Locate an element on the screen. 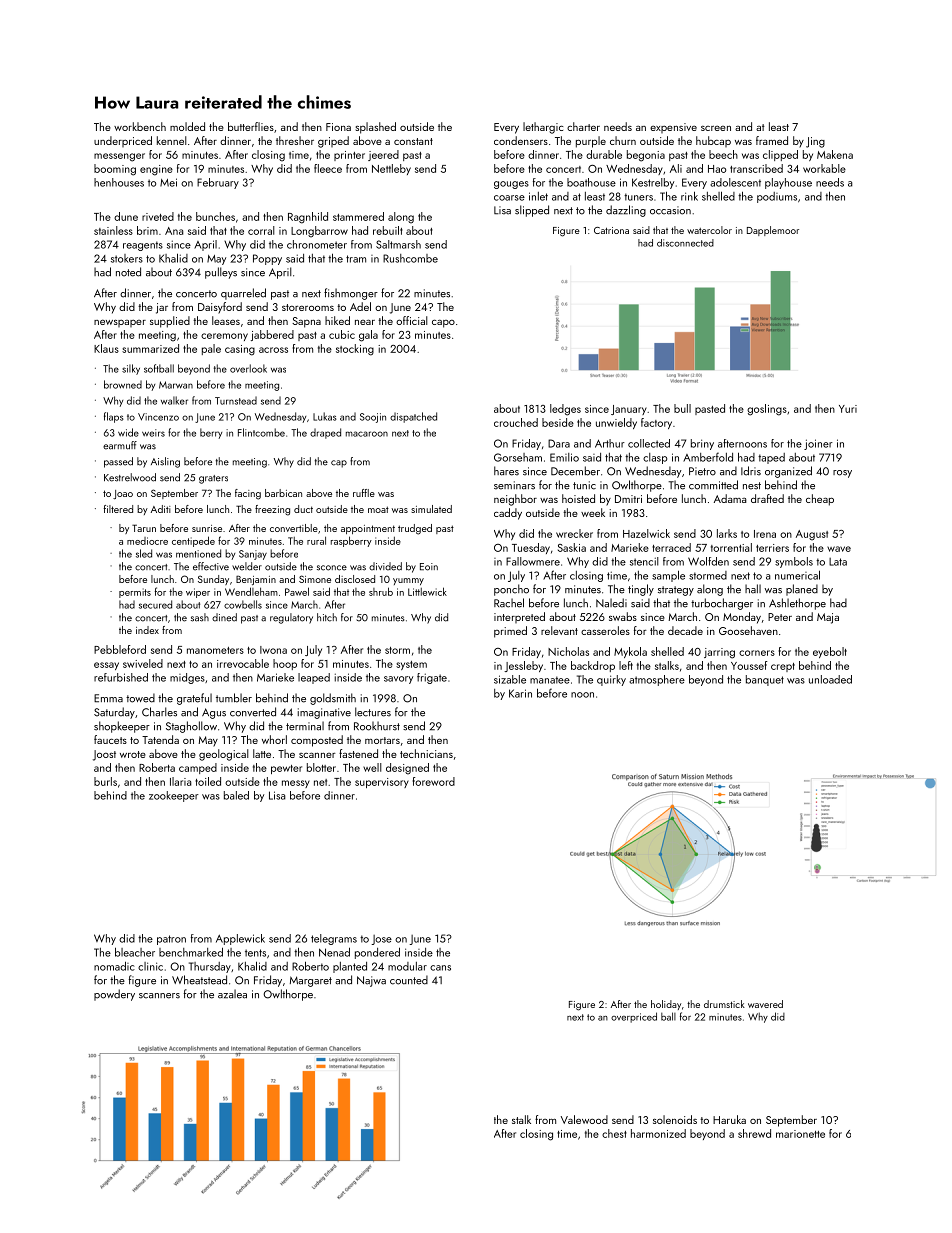 The height and width of the screenshot is (1233, 952). Jing is located at coordinates (815, 142).
